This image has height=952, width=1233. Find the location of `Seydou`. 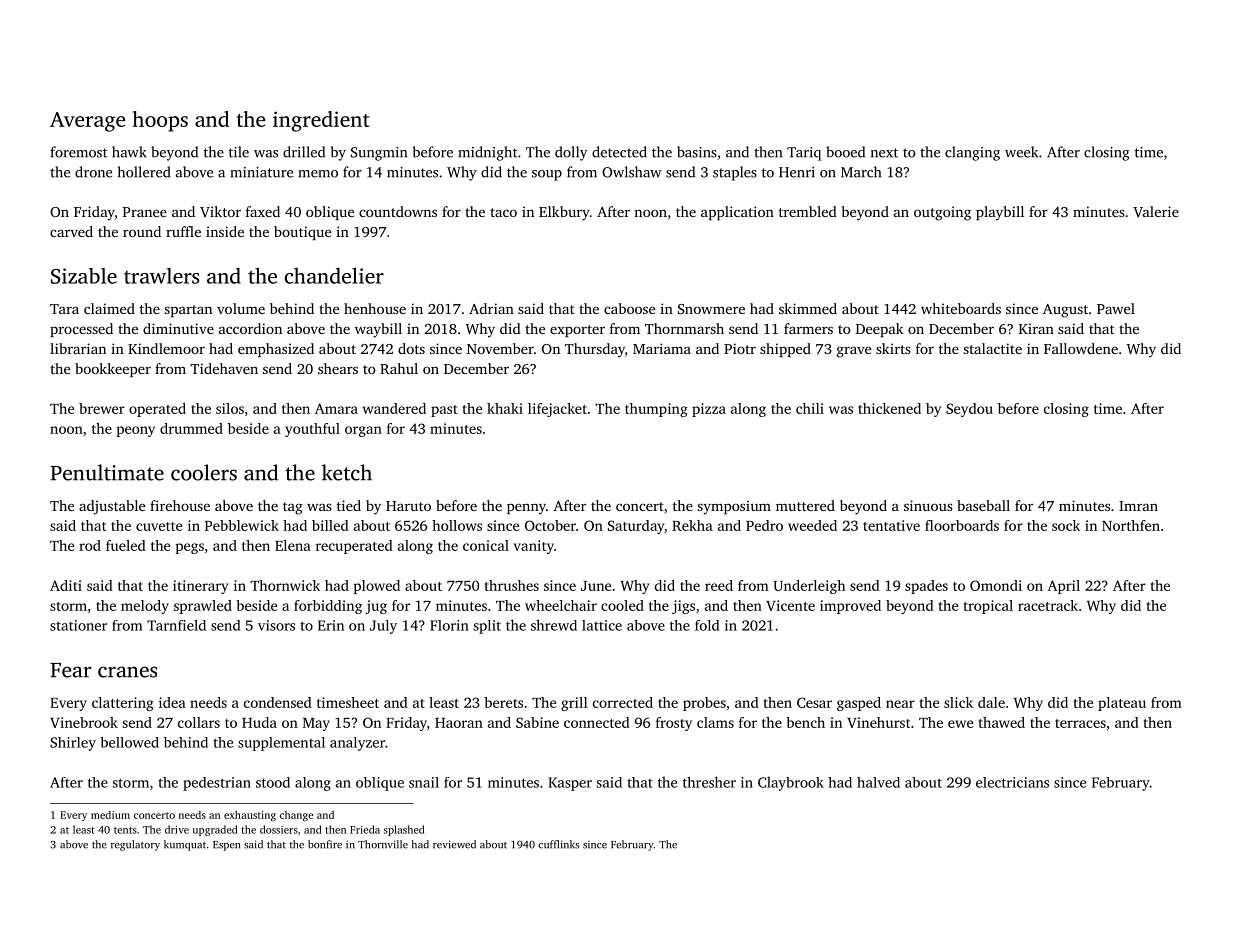

Seydou is located at coordinates (969, 410).
